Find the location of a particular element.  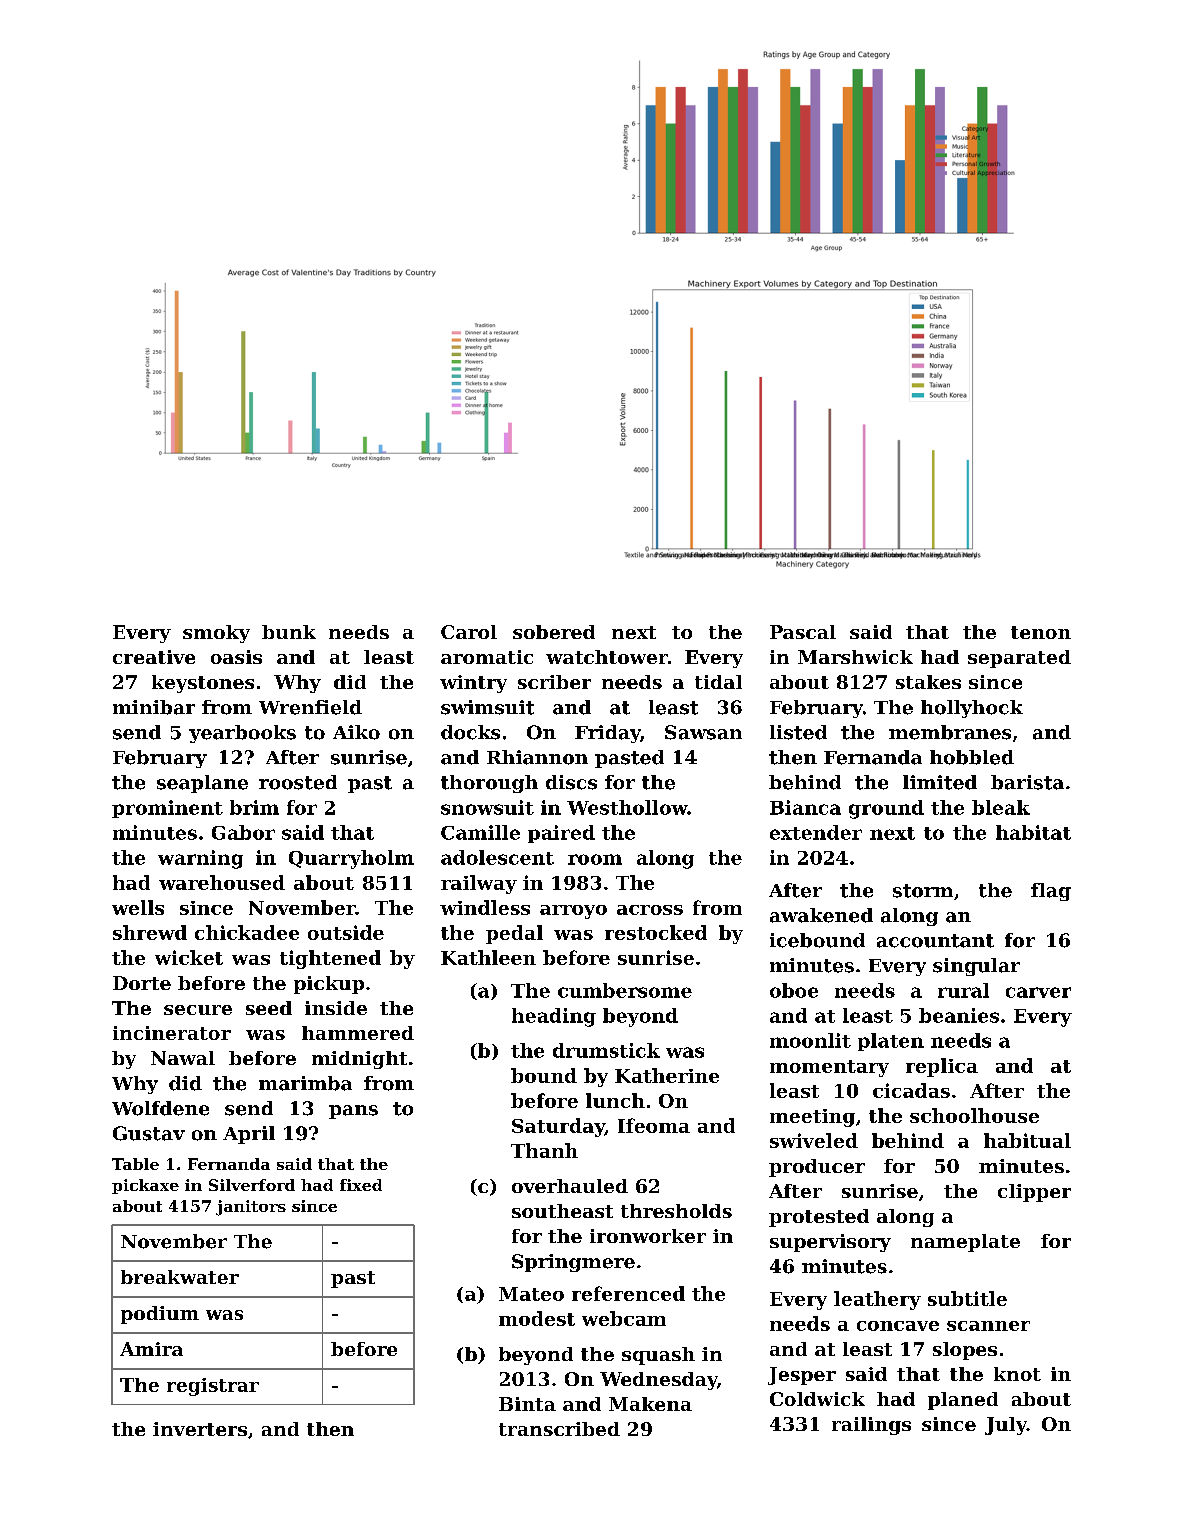

overhauled is located at coordinates (570, 1186).
